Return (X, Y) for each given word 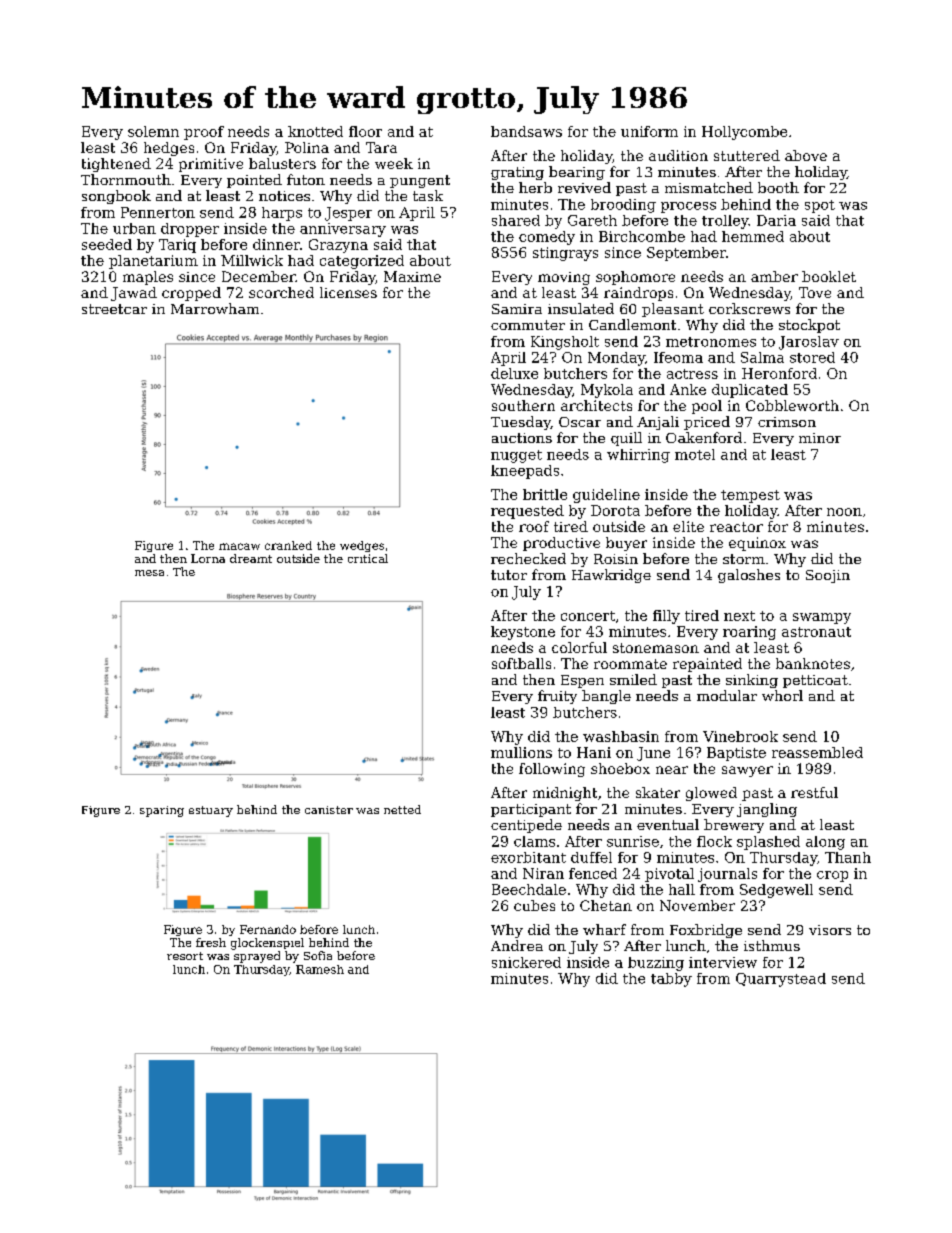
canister (329, 810)
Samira (517, 309)
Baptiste (736, 754)
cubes (534, 905)
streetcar (114, 309)
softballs (521, 663)
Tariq (177, 246)
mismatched (709, 187)
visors (830, 930)
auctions (522, 438)
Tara (381, 147)
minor (820, 438)
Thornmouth (126, 179)
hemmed (753, 236)
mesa (149, 573)
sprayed (257, 957)
